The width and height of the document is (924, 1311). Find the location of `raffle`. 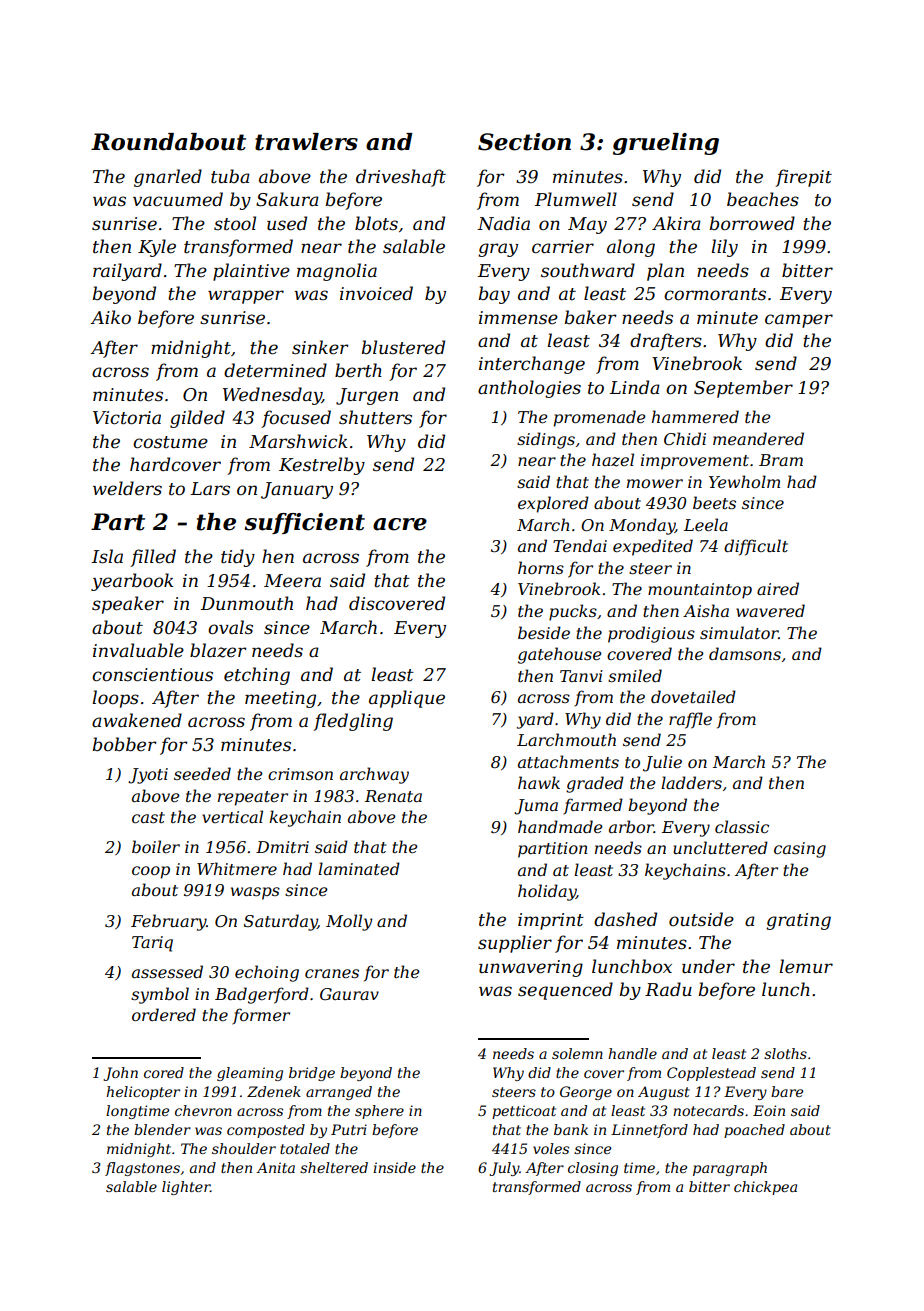

raffle is located at coordinates (690, 720).
